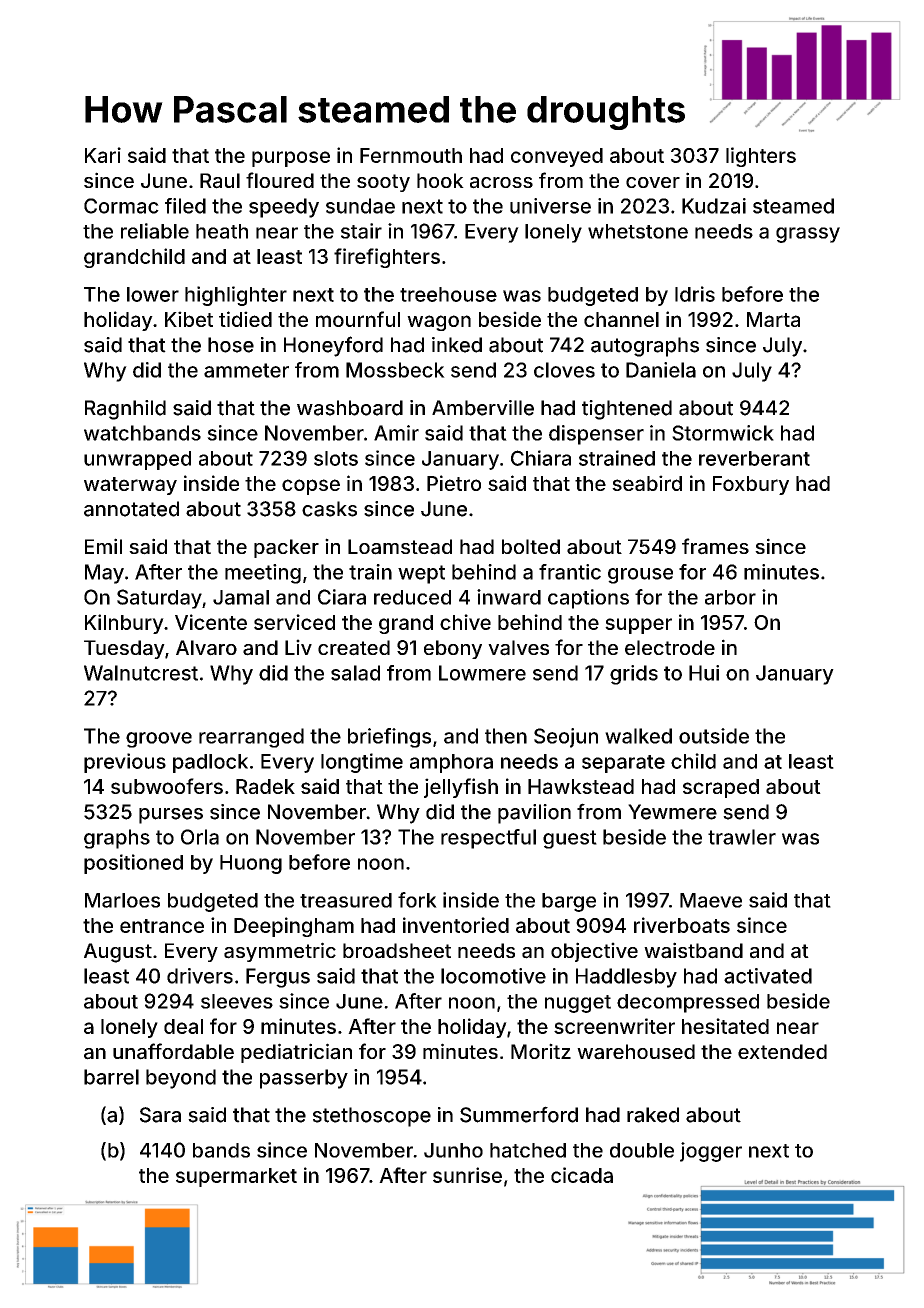  I want to click on Kari, so click(103, 155).
